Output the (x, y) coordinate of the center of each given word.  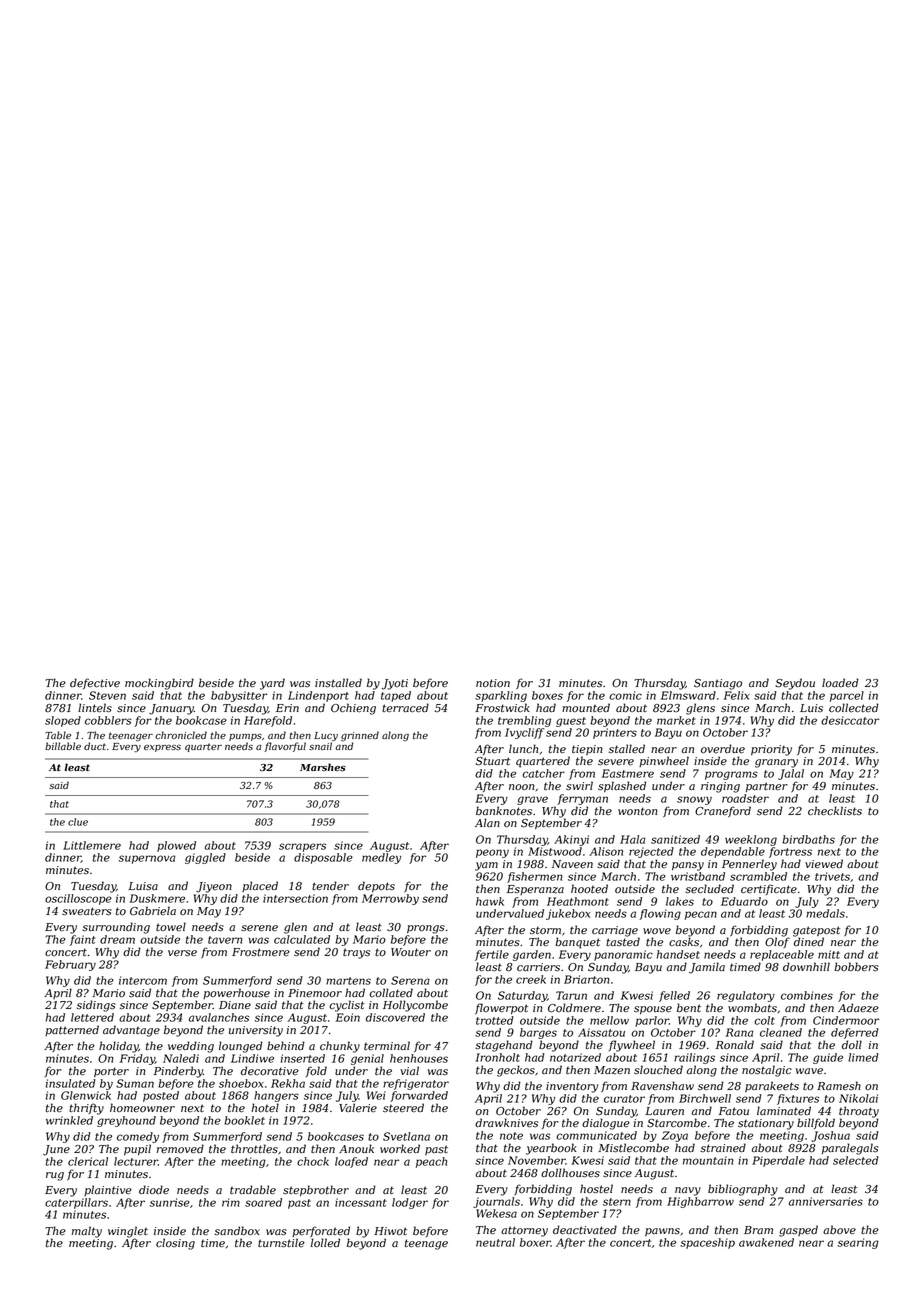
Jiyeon (214, 887)
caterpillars (76, 1203)
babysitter (239, 696)
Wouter (411, 952)
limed (863, 1057)
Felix (737, 695)
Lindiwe (252, 1058)
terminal (387, 1046)
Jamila (707, 968)
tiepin (587, 750)
